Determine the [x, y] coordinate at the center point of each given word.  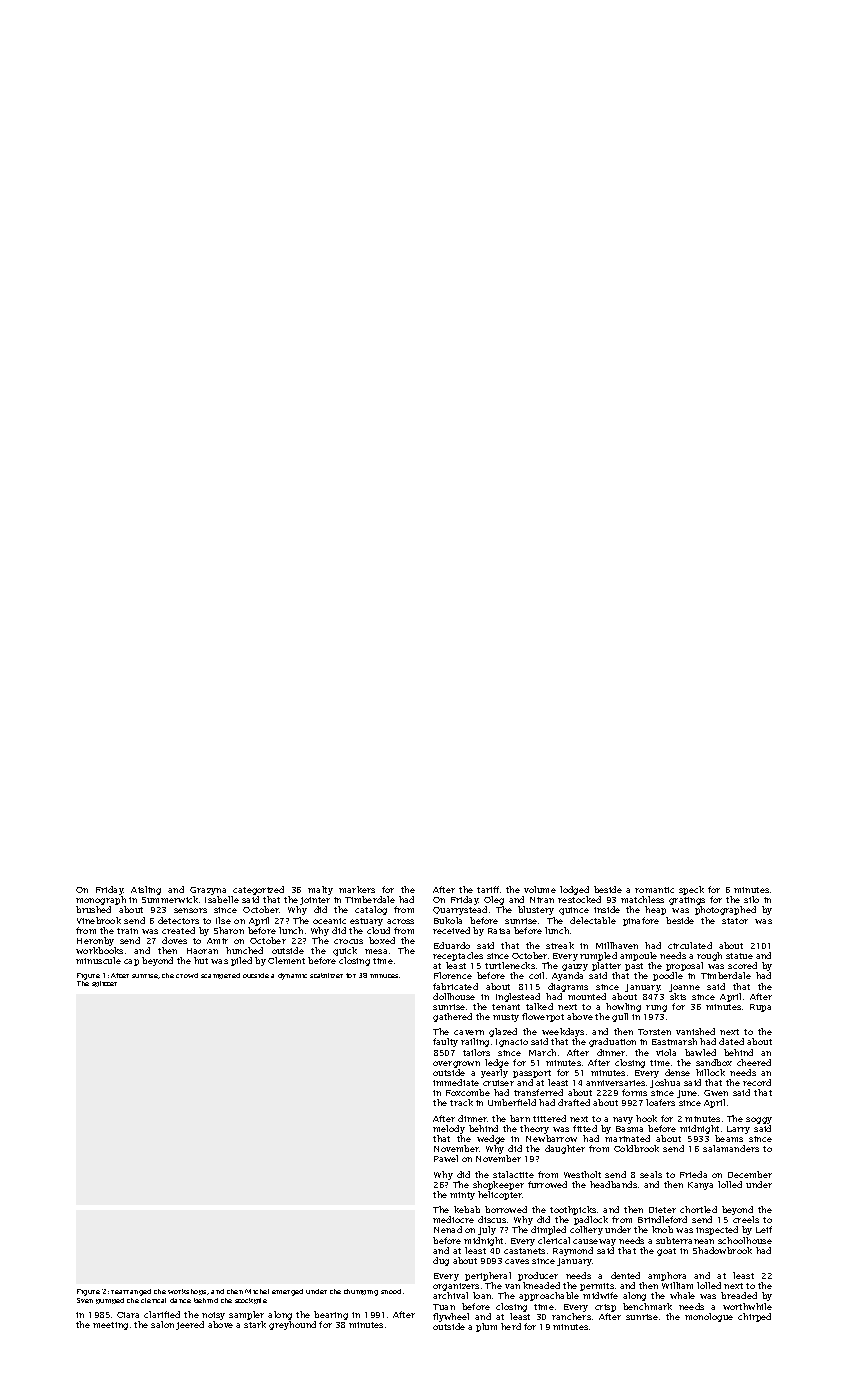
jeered [190, 1325]
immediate [456, 1082]
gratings [687, 902]
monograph [101, 901]
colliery [586, 1230]
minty [462, 1196]
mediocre [453, 1219]
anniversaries [615, 1083]
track [461, 1102]
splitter [104, 984]
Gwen [716, 1093]
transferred [538, 1092]
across [400, 921]
